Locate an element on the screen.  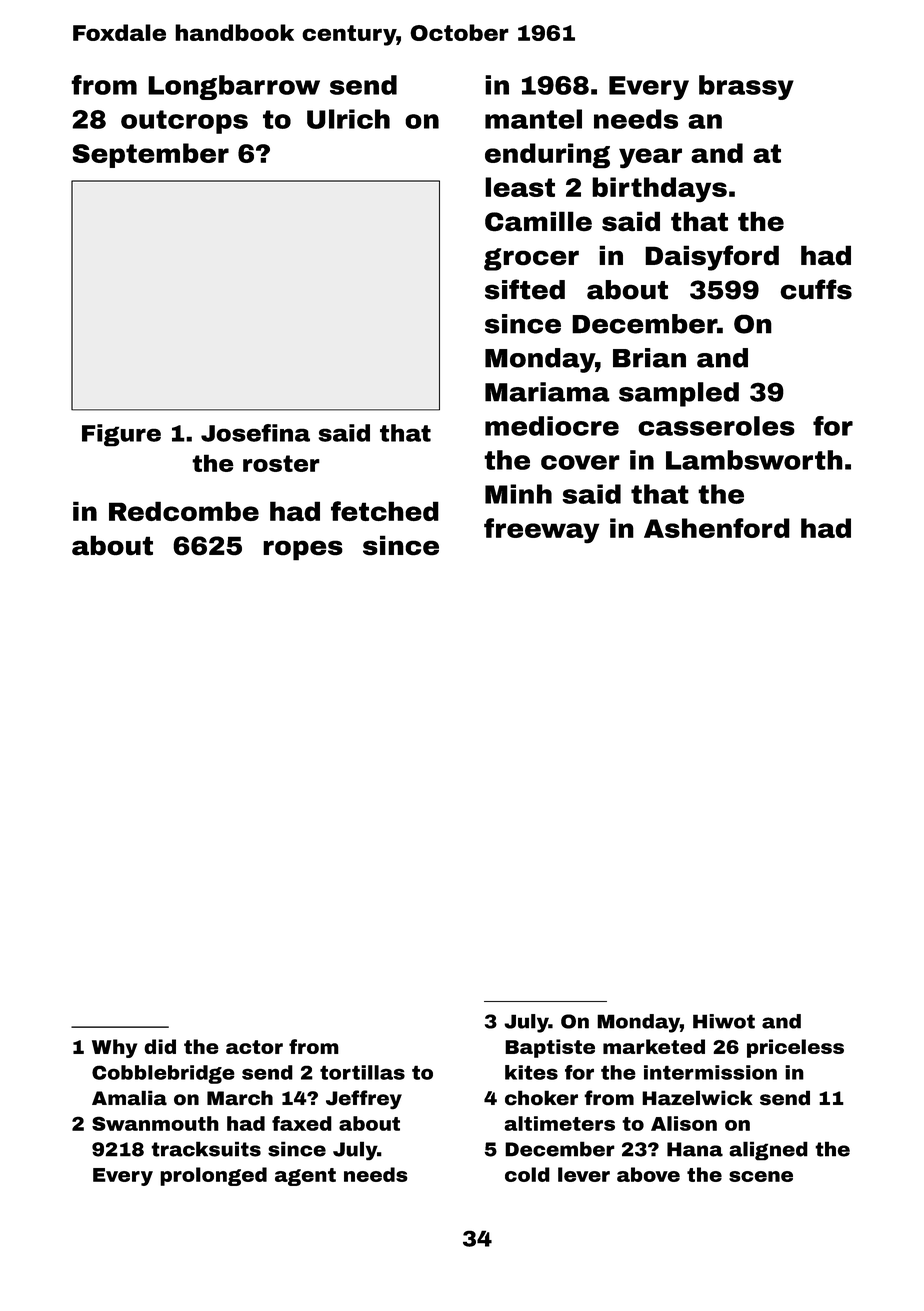
Longbarrow is located at coordinates (234, 87).
